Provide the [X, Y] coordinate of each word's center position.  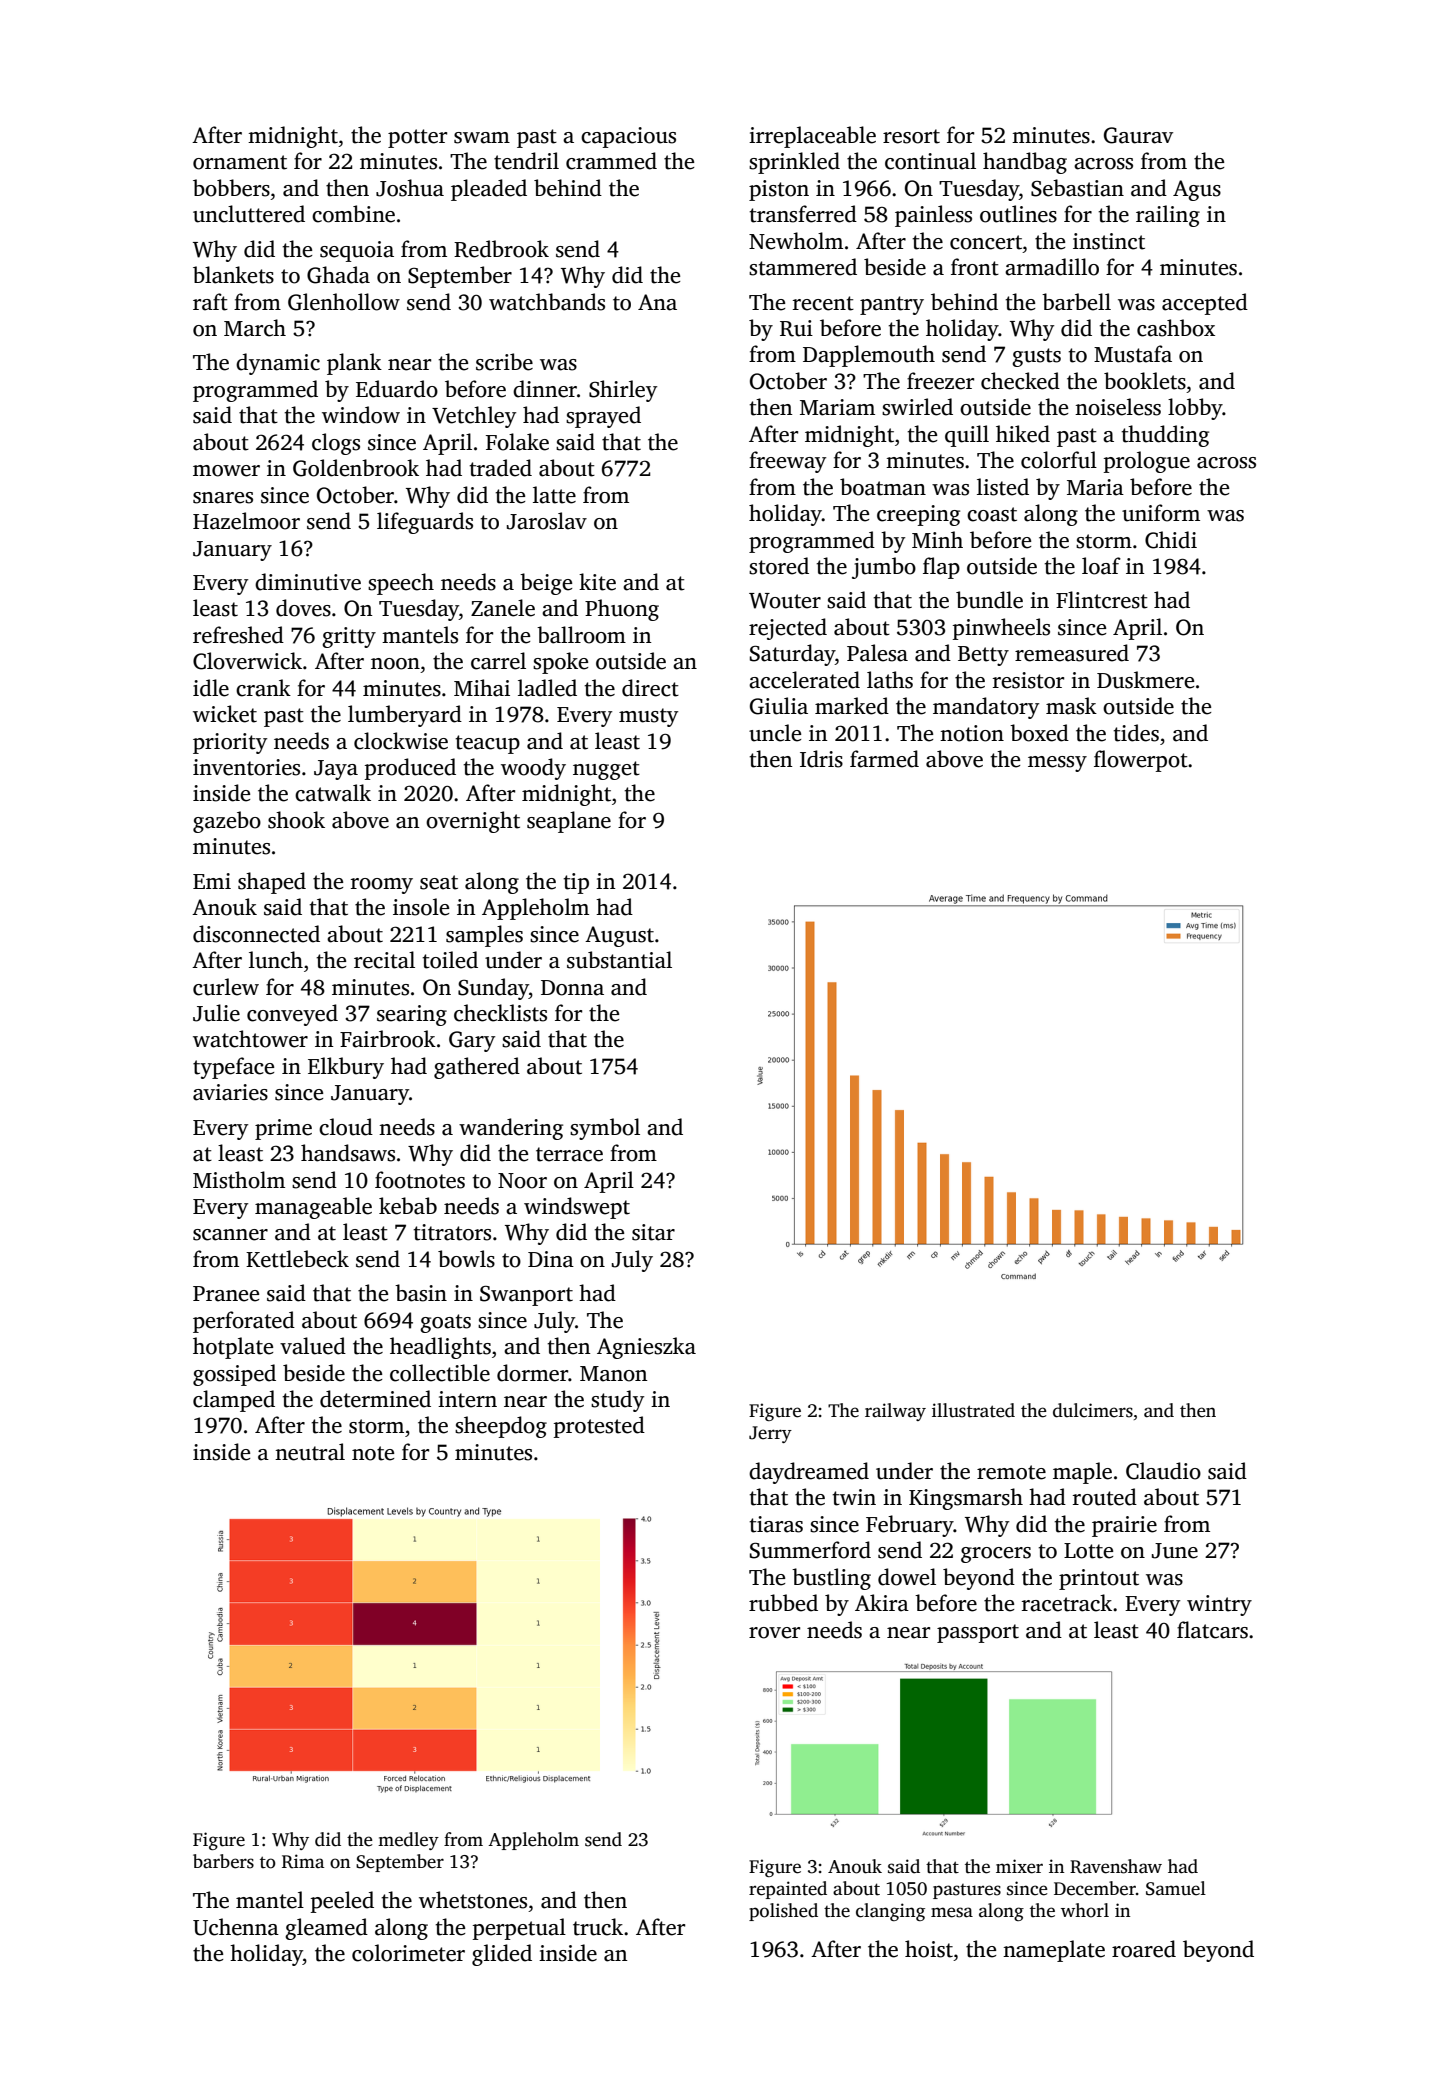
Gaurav [1138, 135]
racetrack [1067, 1603]
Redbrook [501, 249]
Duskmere [1145, 680]
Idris [821, 759]
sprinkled [794, 163]
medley [408, 1841]
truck [598, 1927]
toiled [450, 960]
